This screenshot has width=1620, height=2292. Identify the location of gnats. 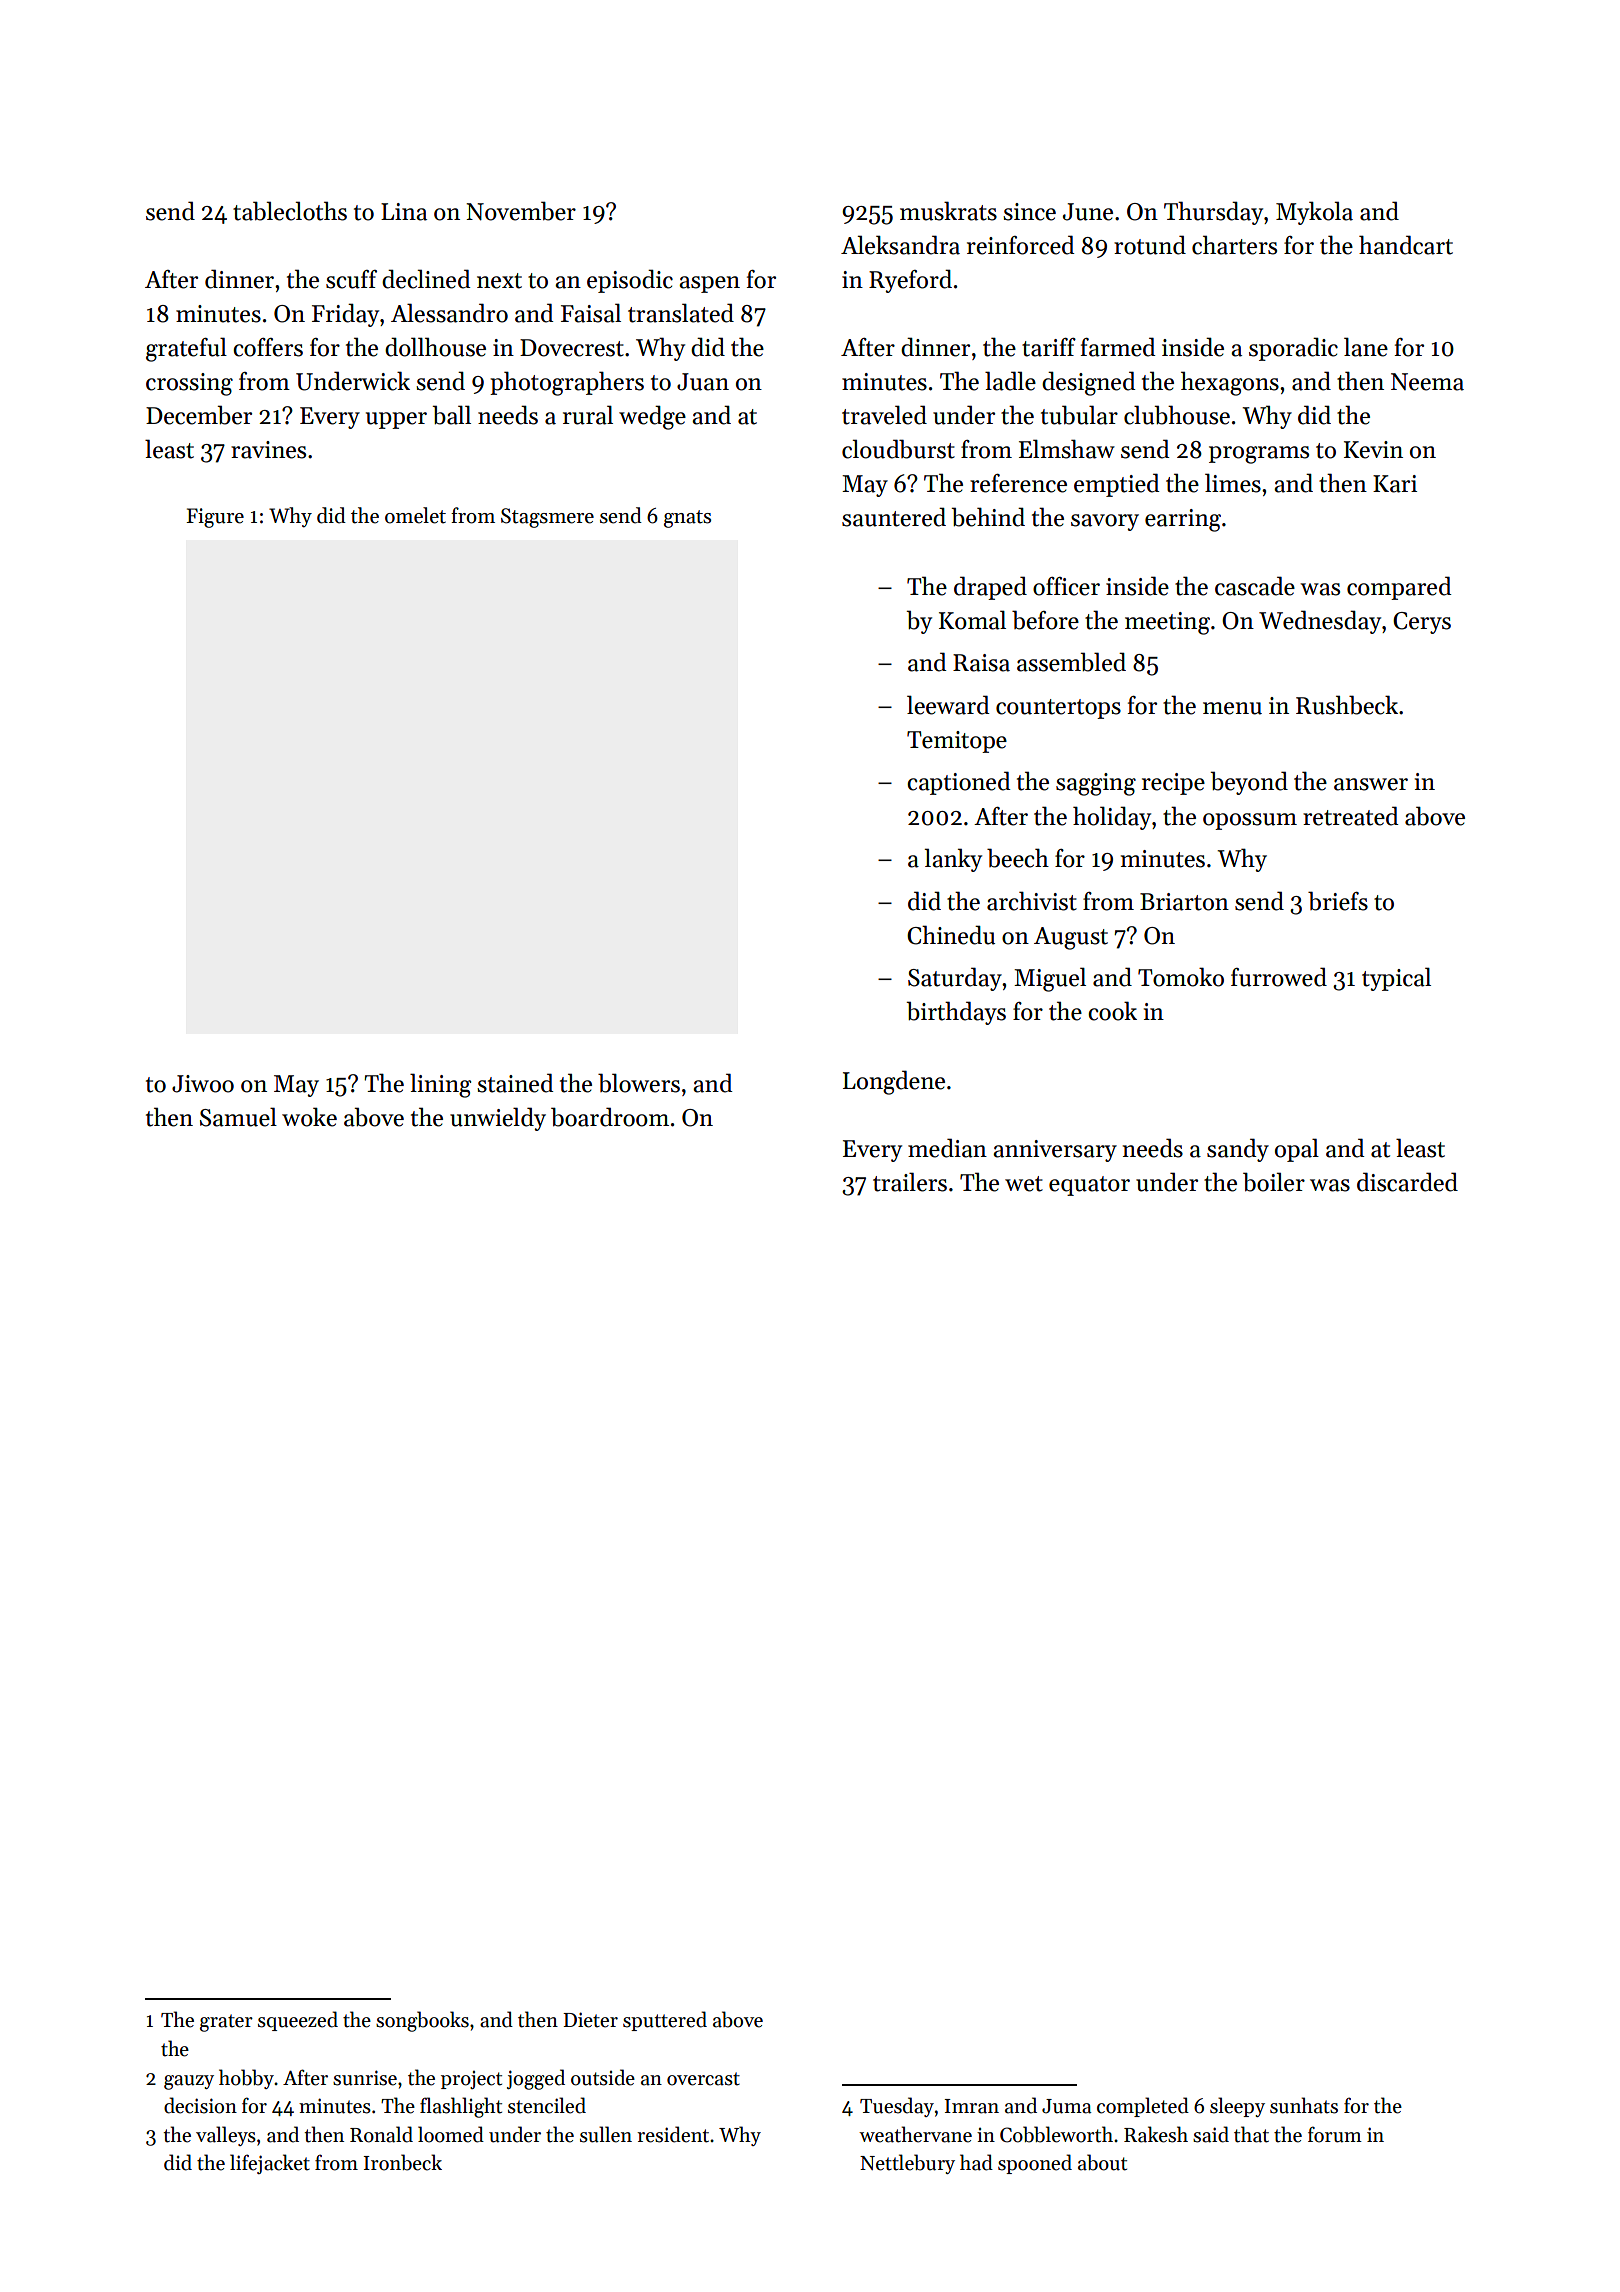
(687, 519).
